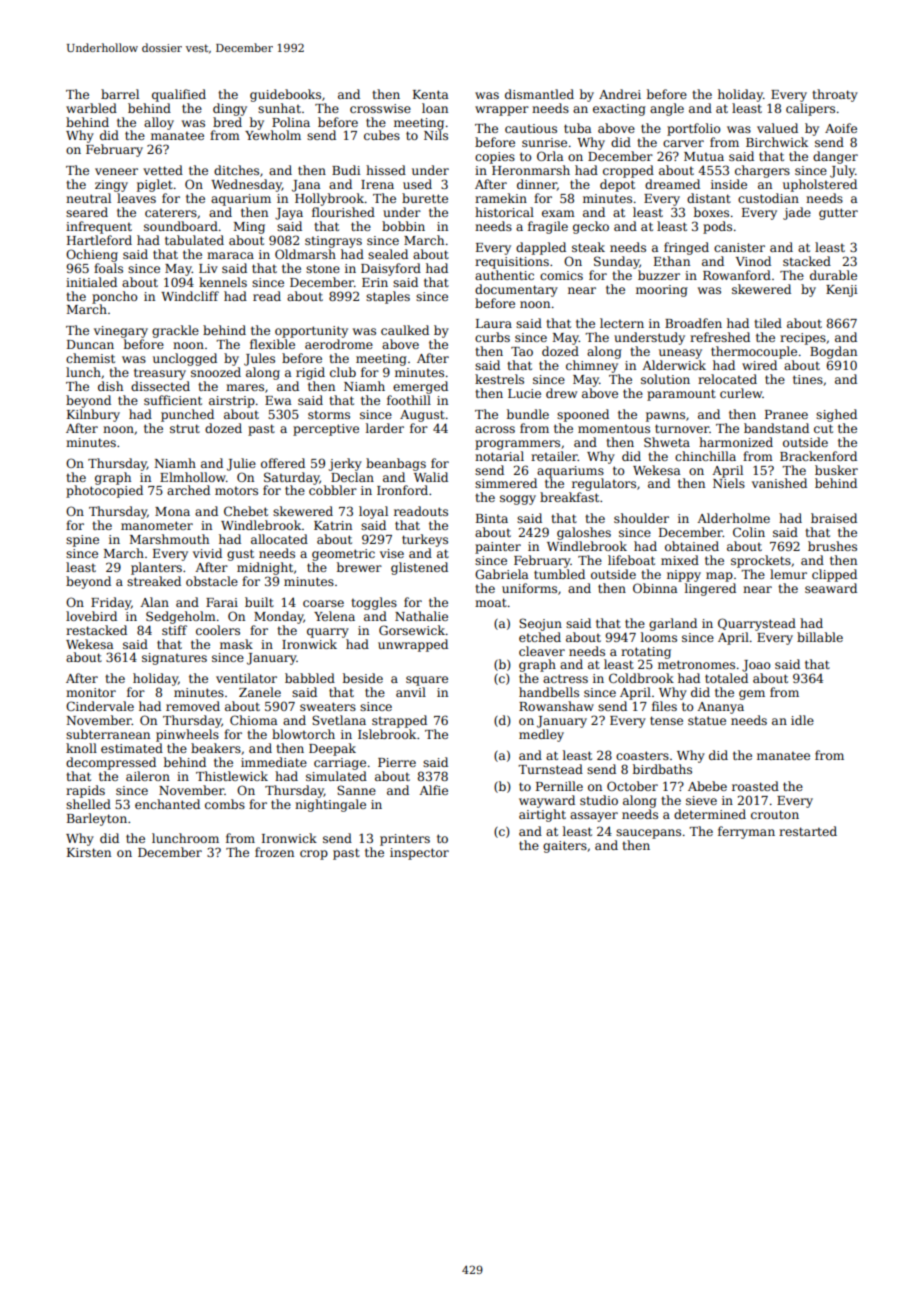 The height and width of the screenshot is (1308, 924). What do you see at coordinates (808, 831) in the screenshot?
I see `restarted` at bounding box center [808, 831].
